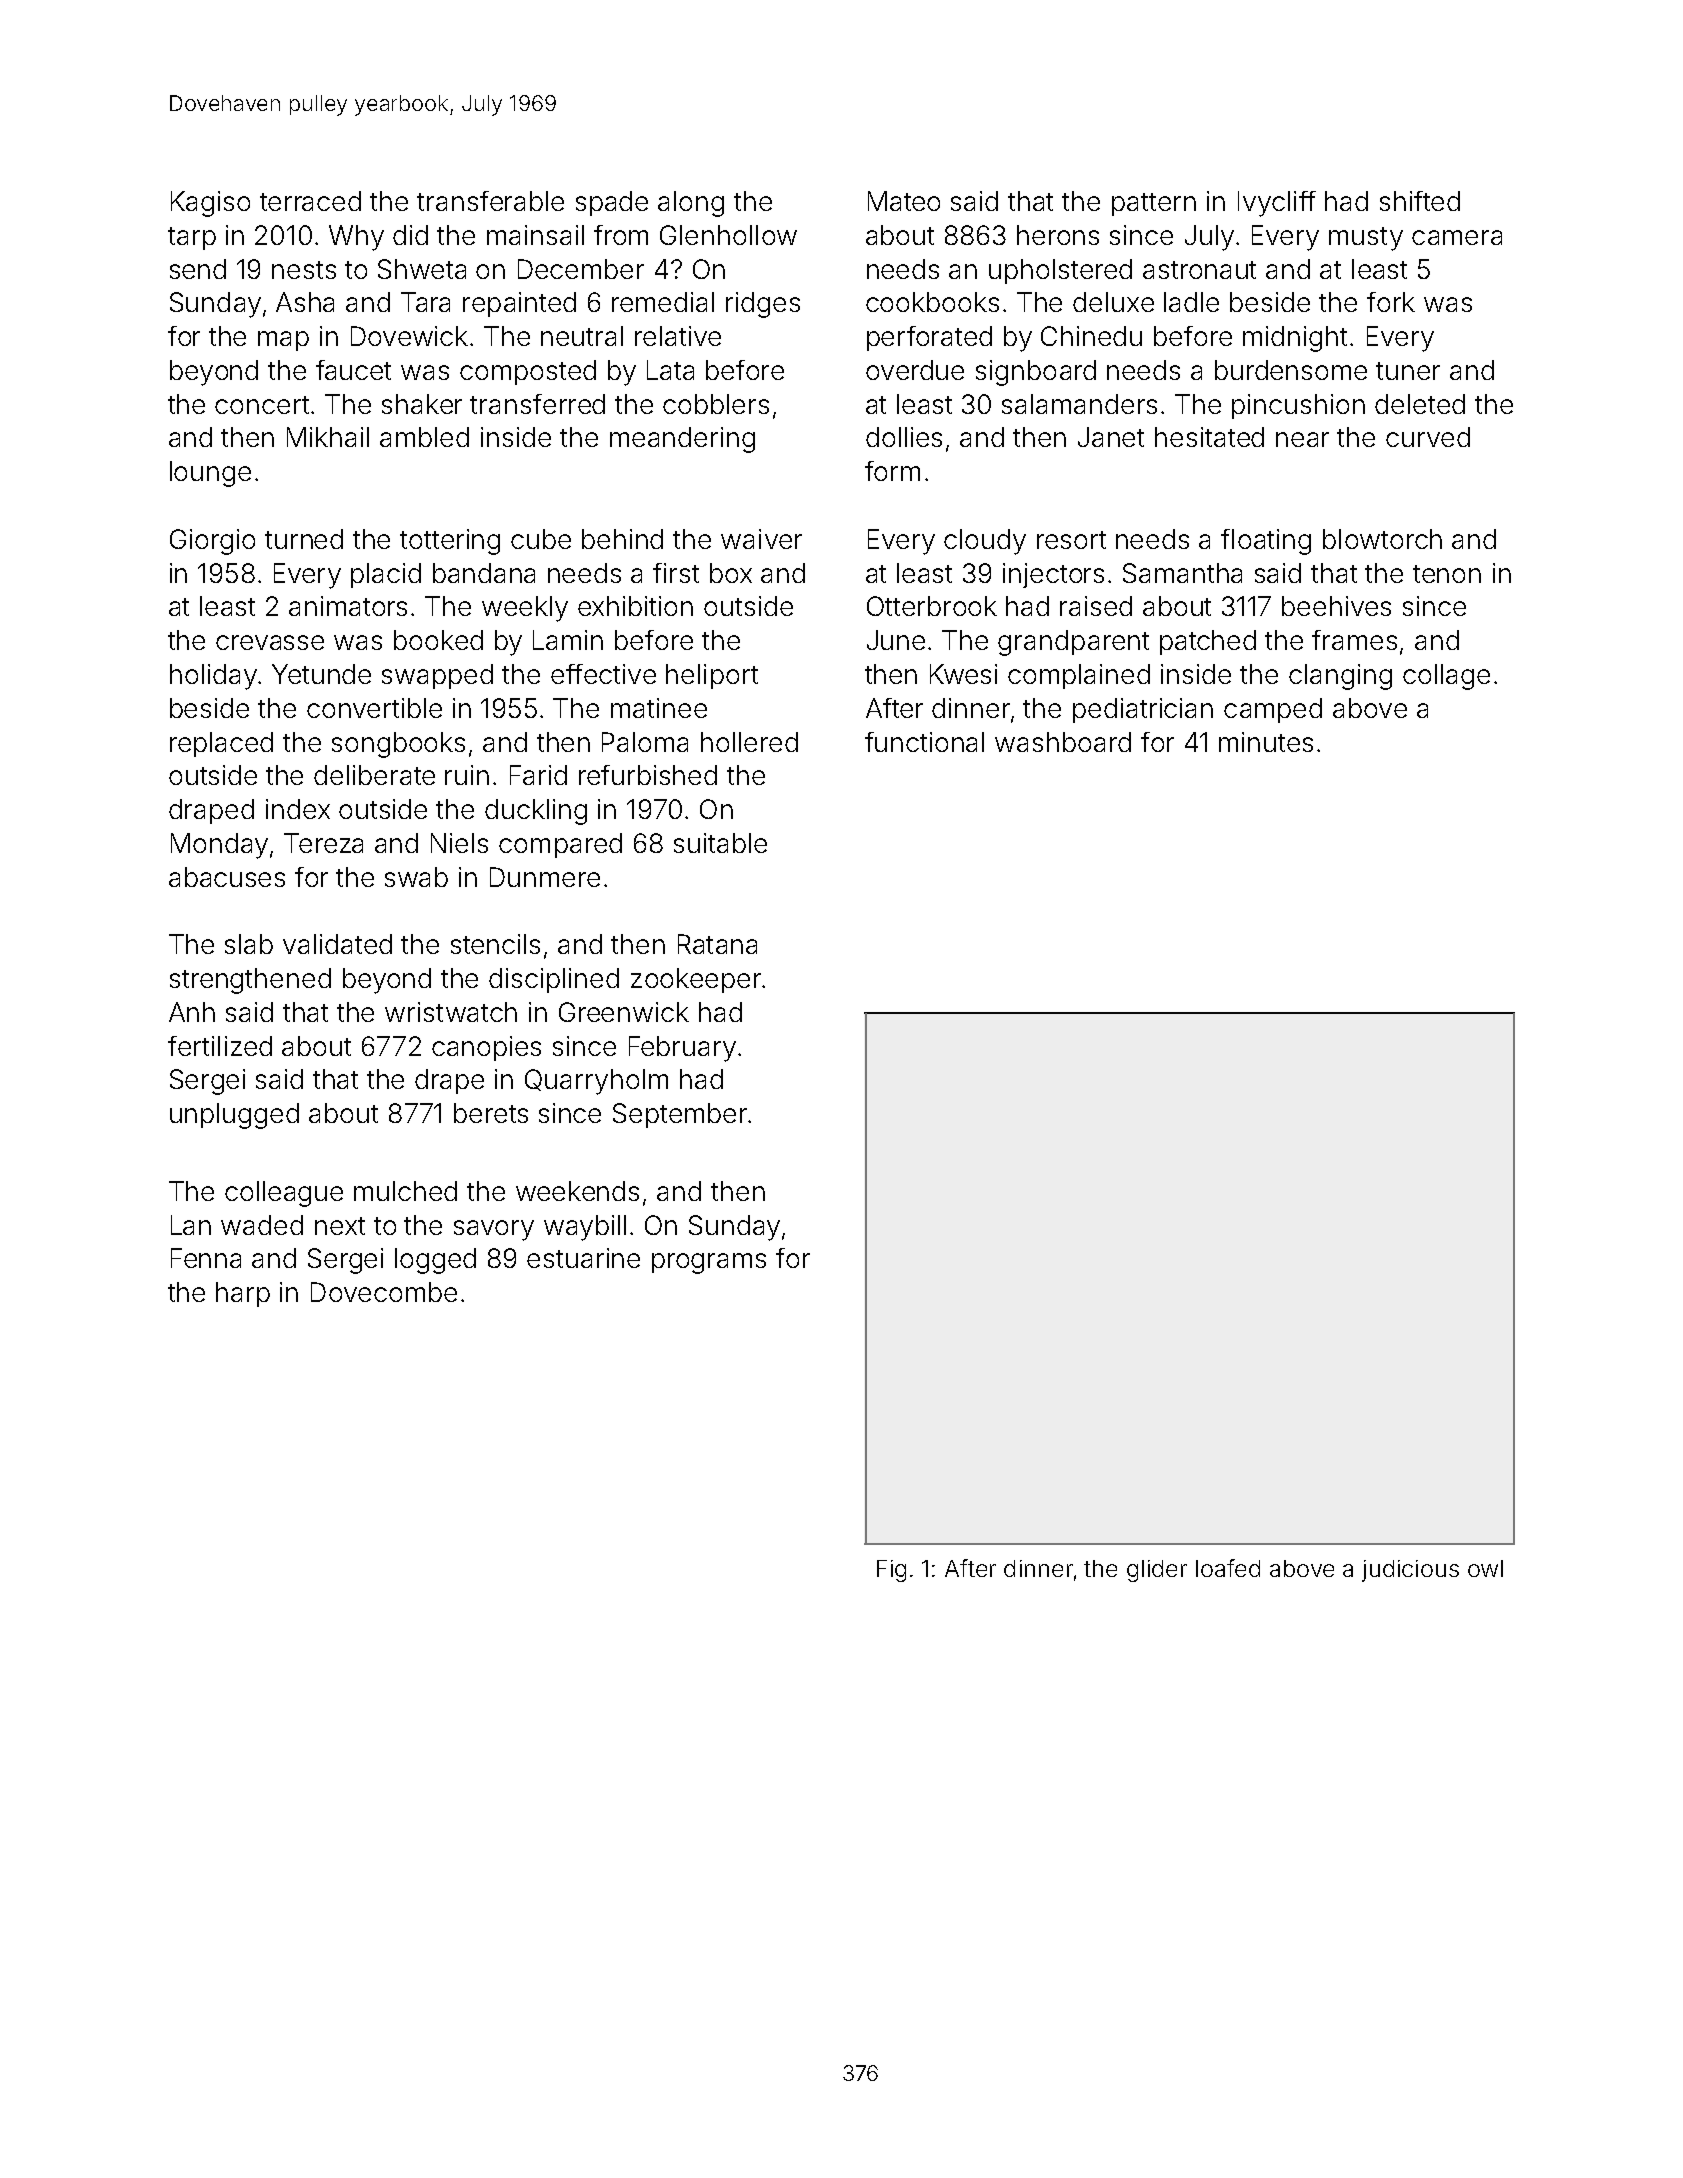  I want to click on astronaut, so click(1199, 270).
